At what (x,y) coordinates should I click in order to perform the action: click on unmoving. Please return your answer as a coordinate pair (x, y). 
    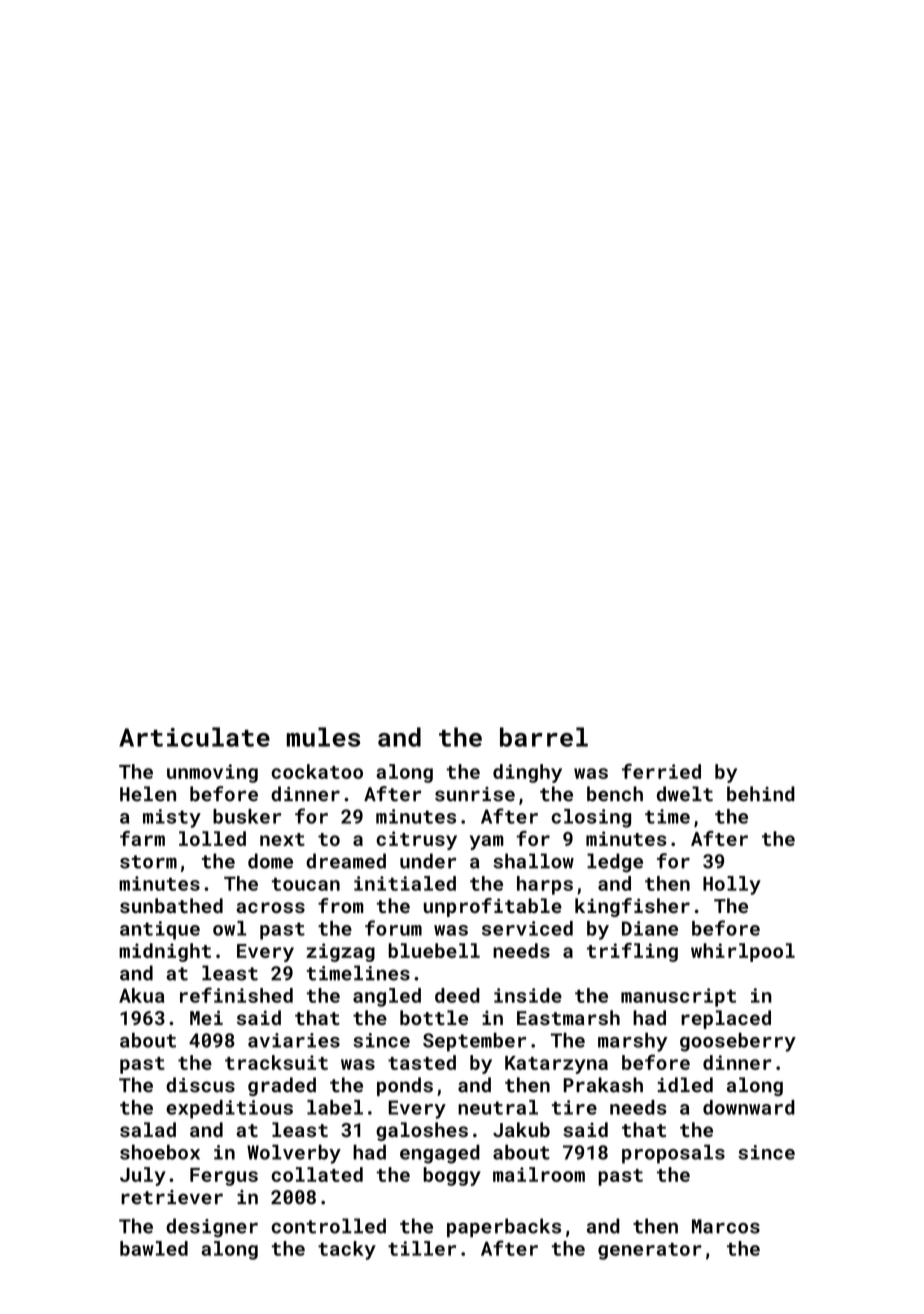
    Looking at the image, I should click on (212, 773).
